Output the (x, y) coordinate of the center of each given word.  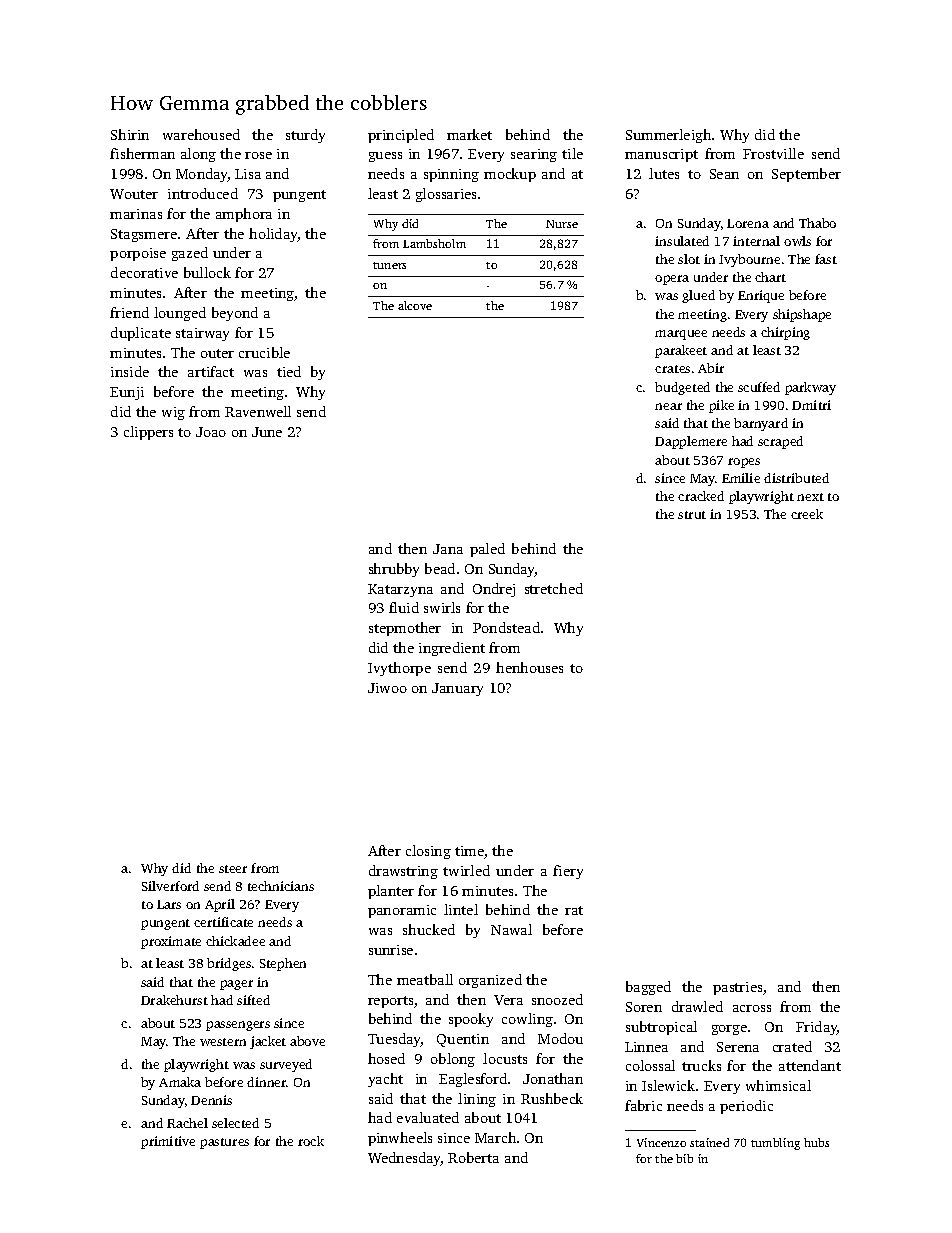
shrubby (394, 570)
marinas (136, 214)
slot (689, 259)
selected (235, 1123)
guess (385, 157)
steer (233, 869)
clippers (148, 433)
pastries (737, 988)
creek (807, 514)
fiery (568, 872)
